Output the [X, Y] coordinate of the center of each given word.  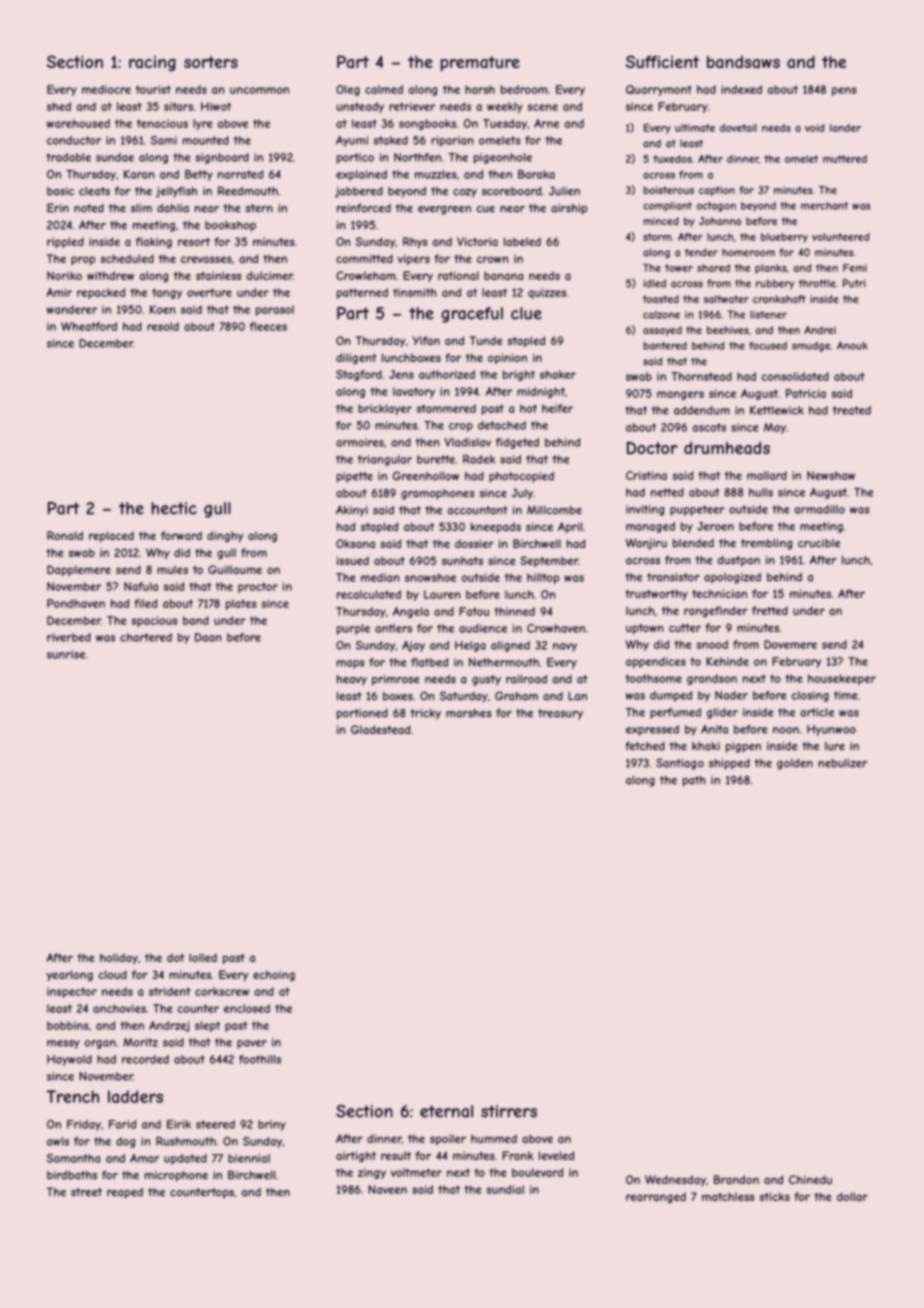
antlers [393, 628]
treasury [560, 714]
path [694, 781]
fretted [770, 610]
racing [152, 63]
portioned [362, 714]
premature [480, 64]
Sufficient [662, 61]
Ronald [65, 535]
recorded [145, 1059]
